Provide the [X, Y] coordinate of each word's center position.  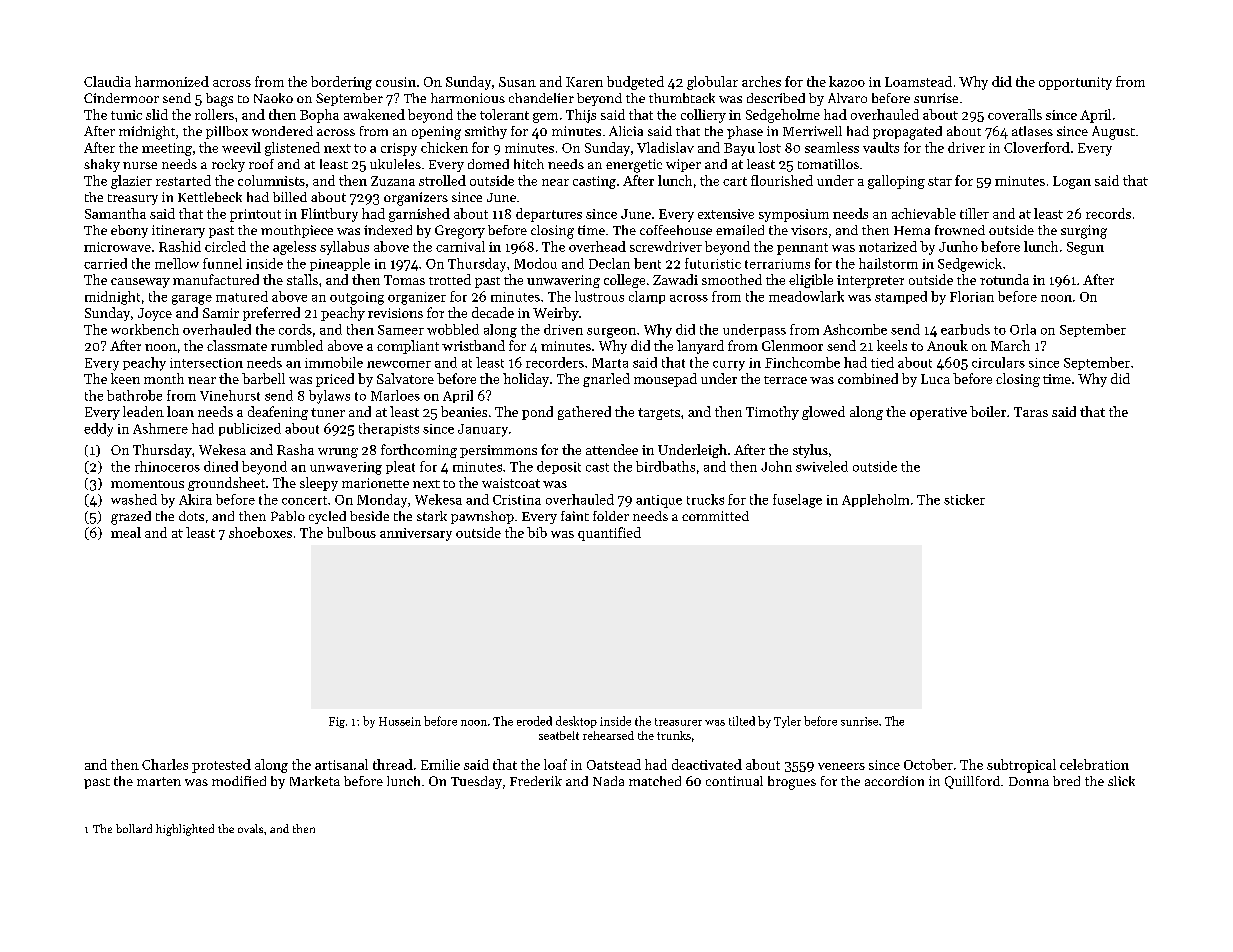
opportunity [1075, 83]
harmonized [172, 81]
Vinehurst [230, 395]
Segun [1085, 248]
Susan [517, 82]
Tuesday [476, 782]
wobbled [453, 329]
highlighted [185, 830]
